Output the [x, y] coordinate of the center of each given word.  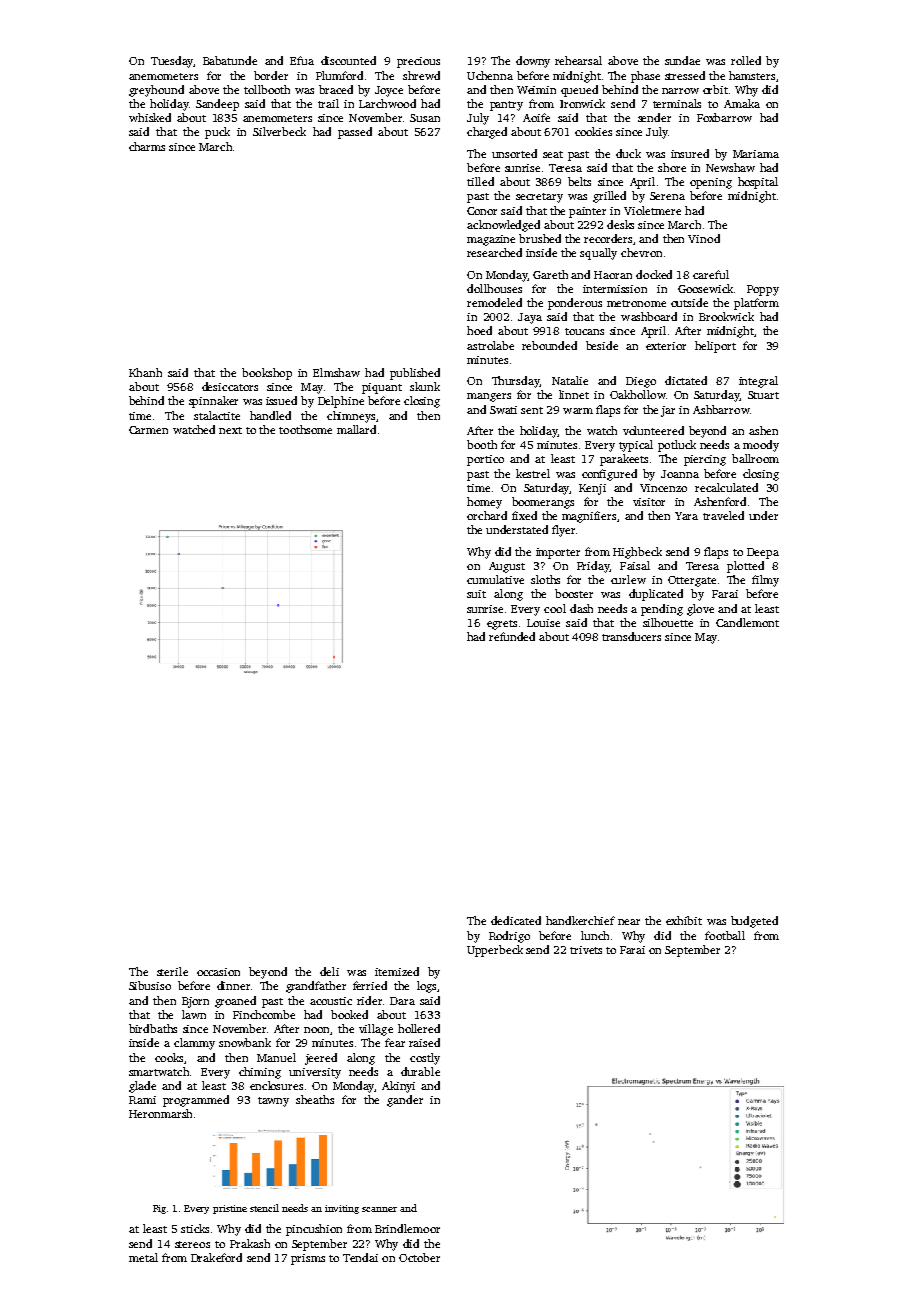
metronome [636, 303]
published [415, 374]
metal [143, 1257]
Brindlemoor [407, 1228]
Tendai [360, 1257]
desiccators [230, 386]
